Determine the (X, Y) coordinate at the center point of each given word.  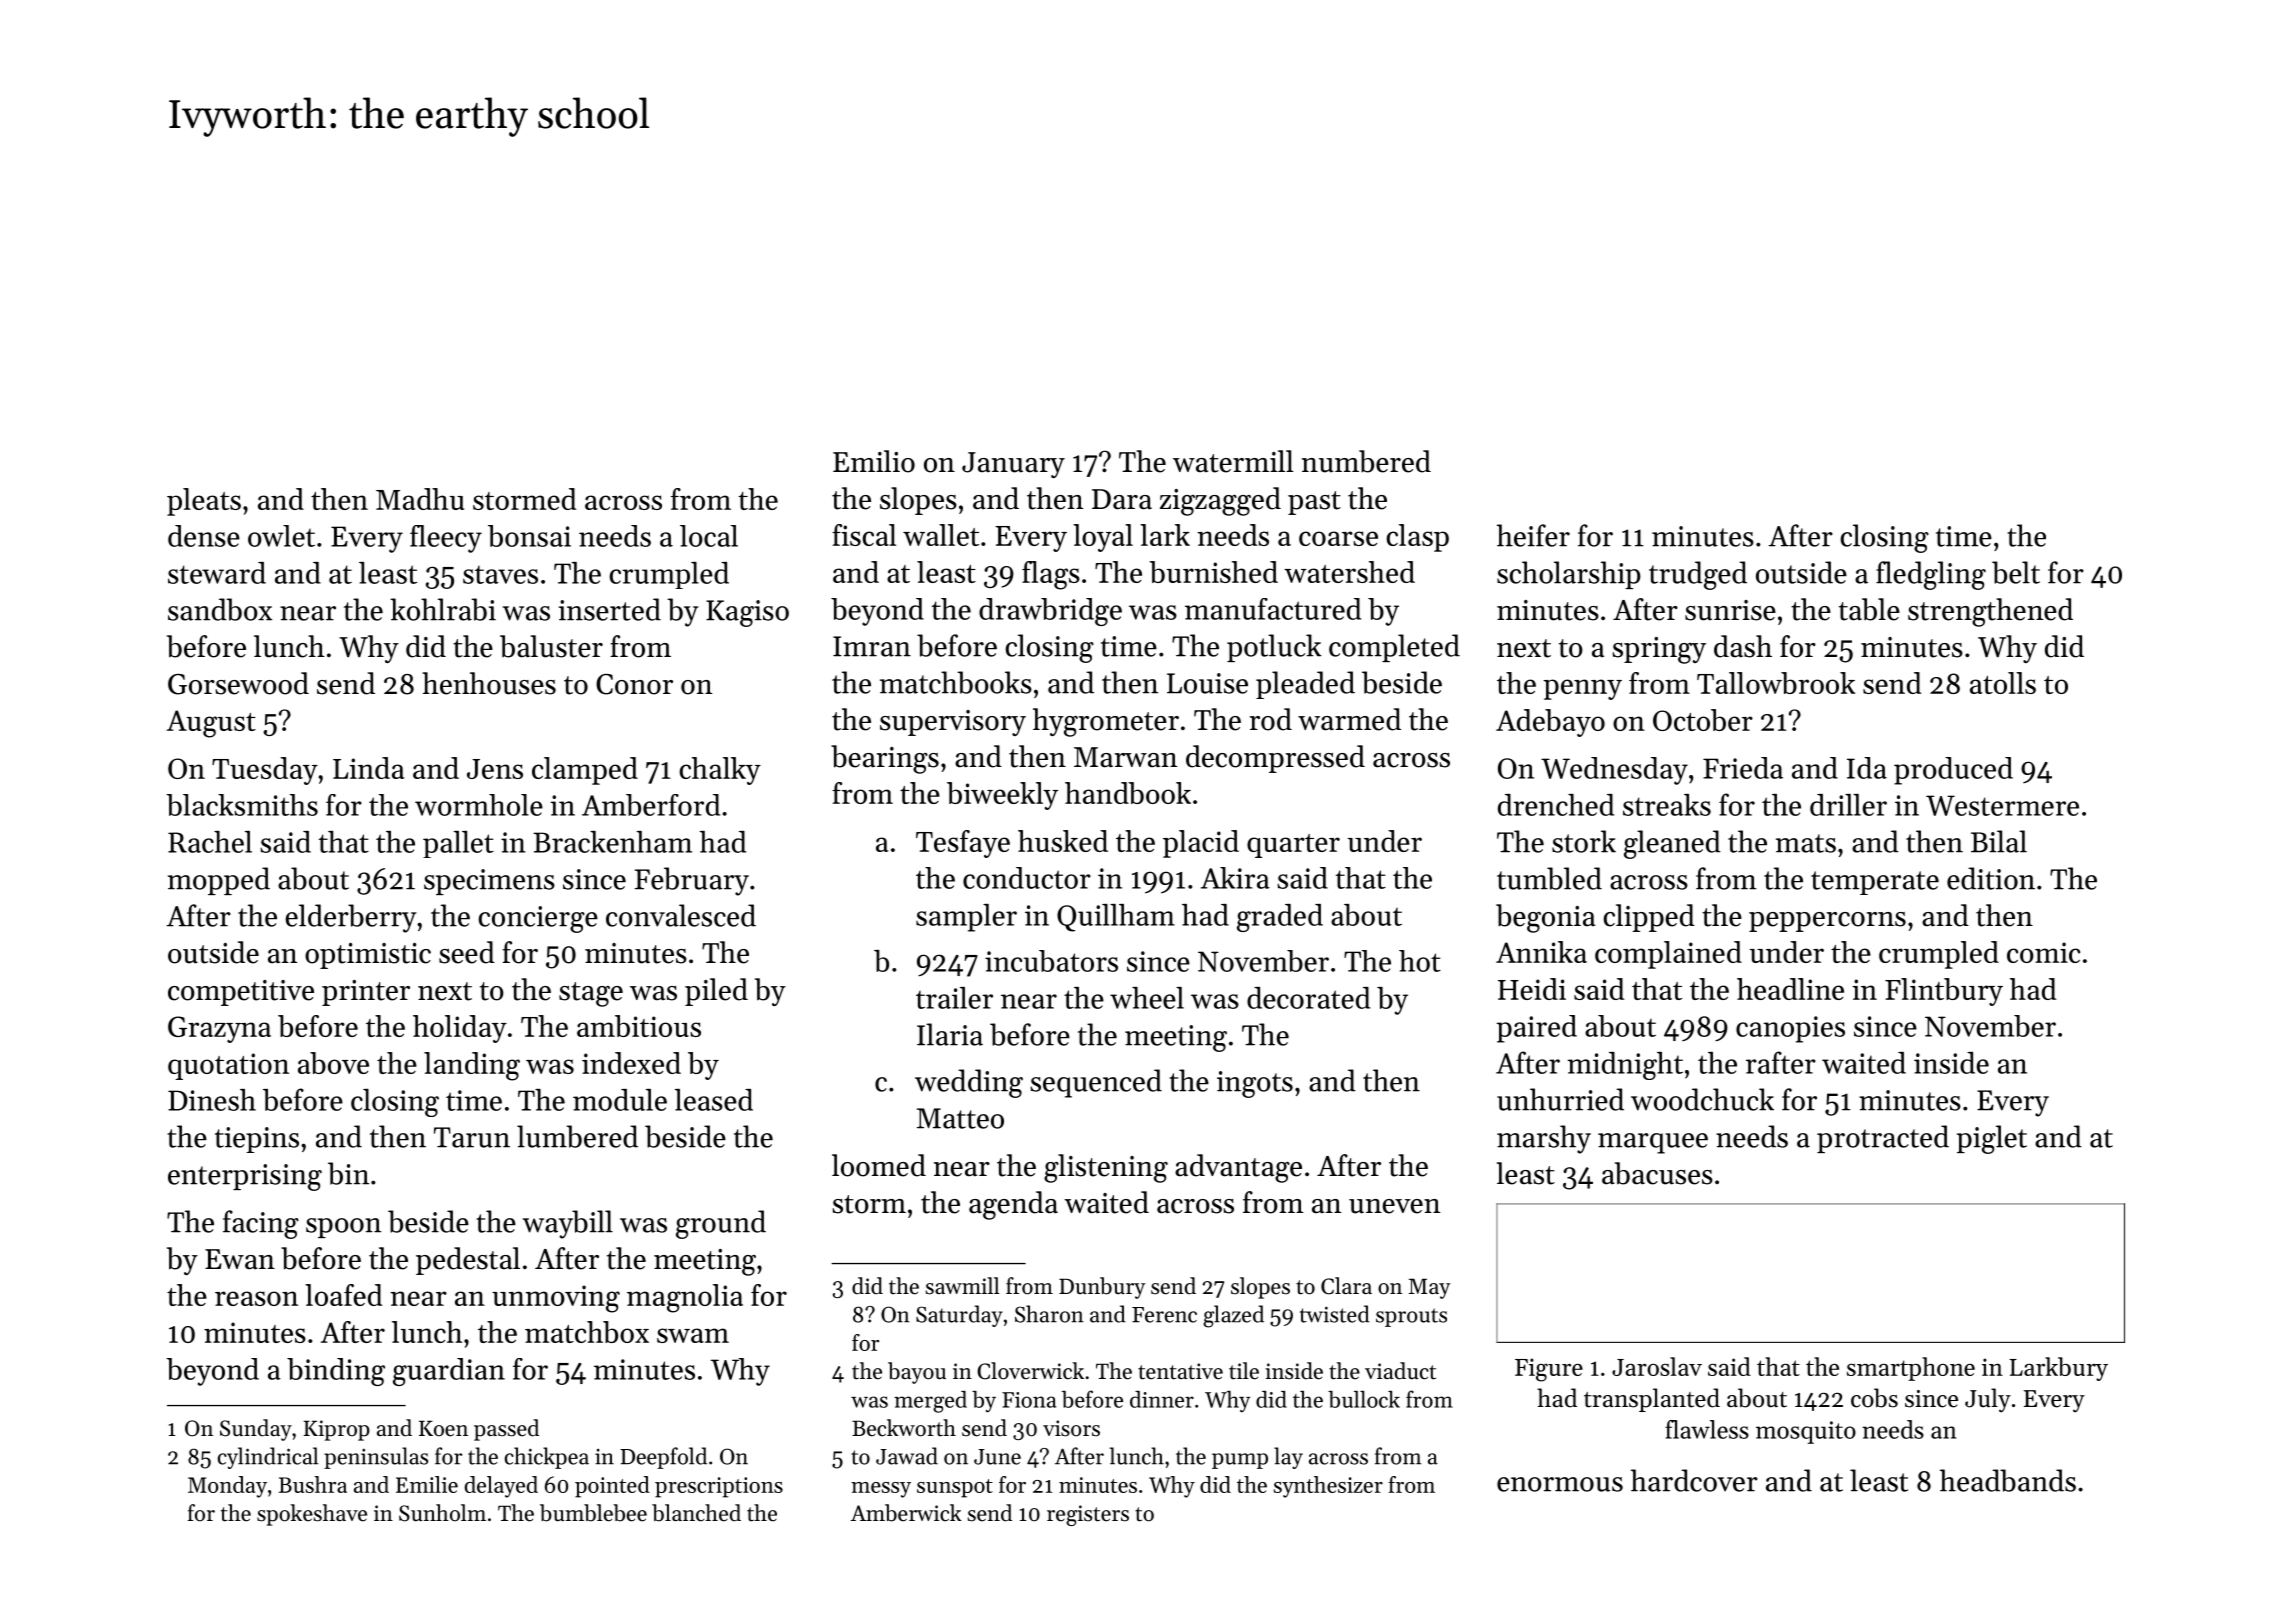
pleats (204, 502)
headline (1790, 989)
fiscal (864, 535)
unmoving (556, 1299)
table (1869, 609)
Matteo (960, 1118)
